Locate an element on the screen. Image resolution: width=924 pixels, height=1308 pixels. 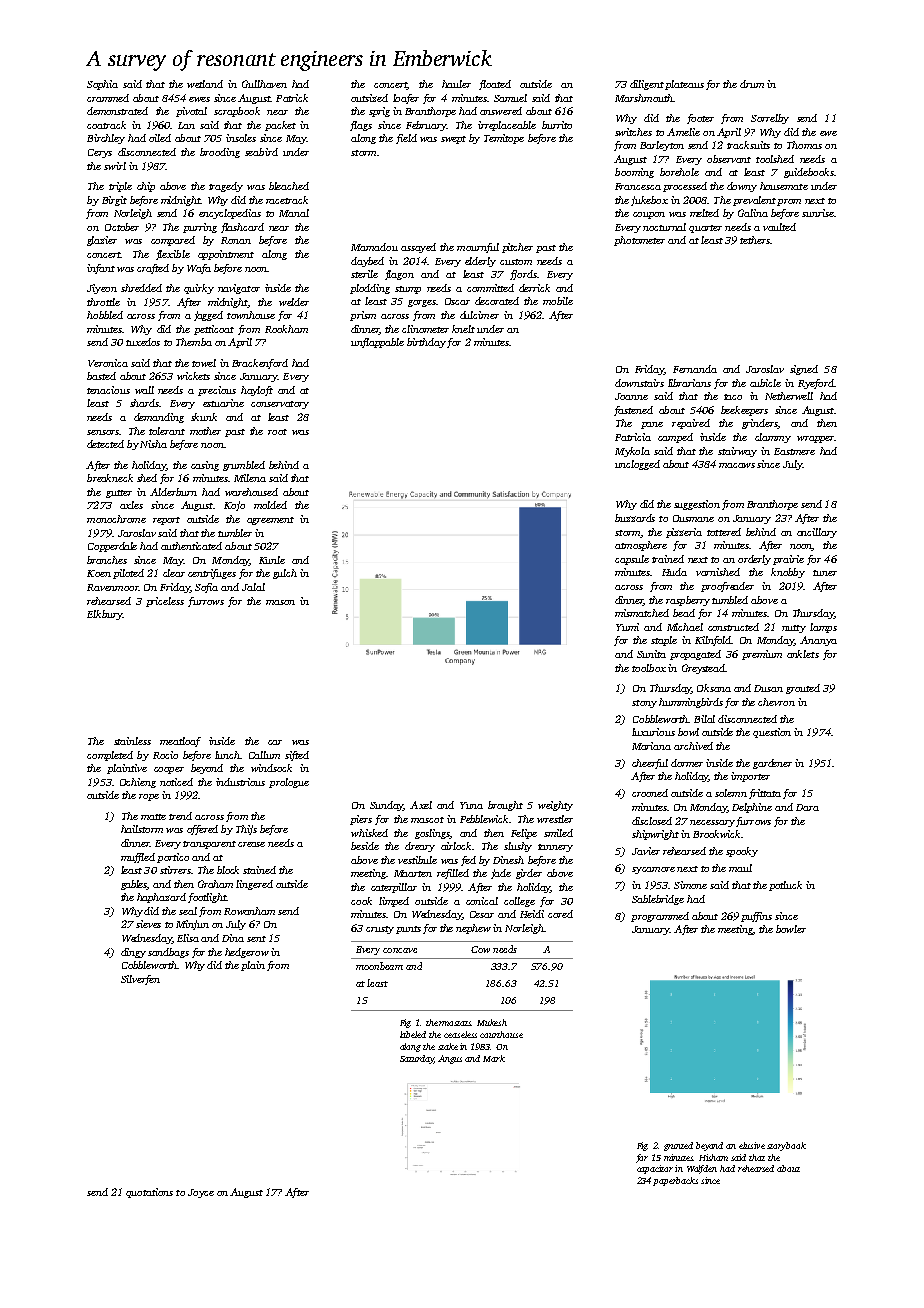
Silverfen is located at coordinates (140, 980).
